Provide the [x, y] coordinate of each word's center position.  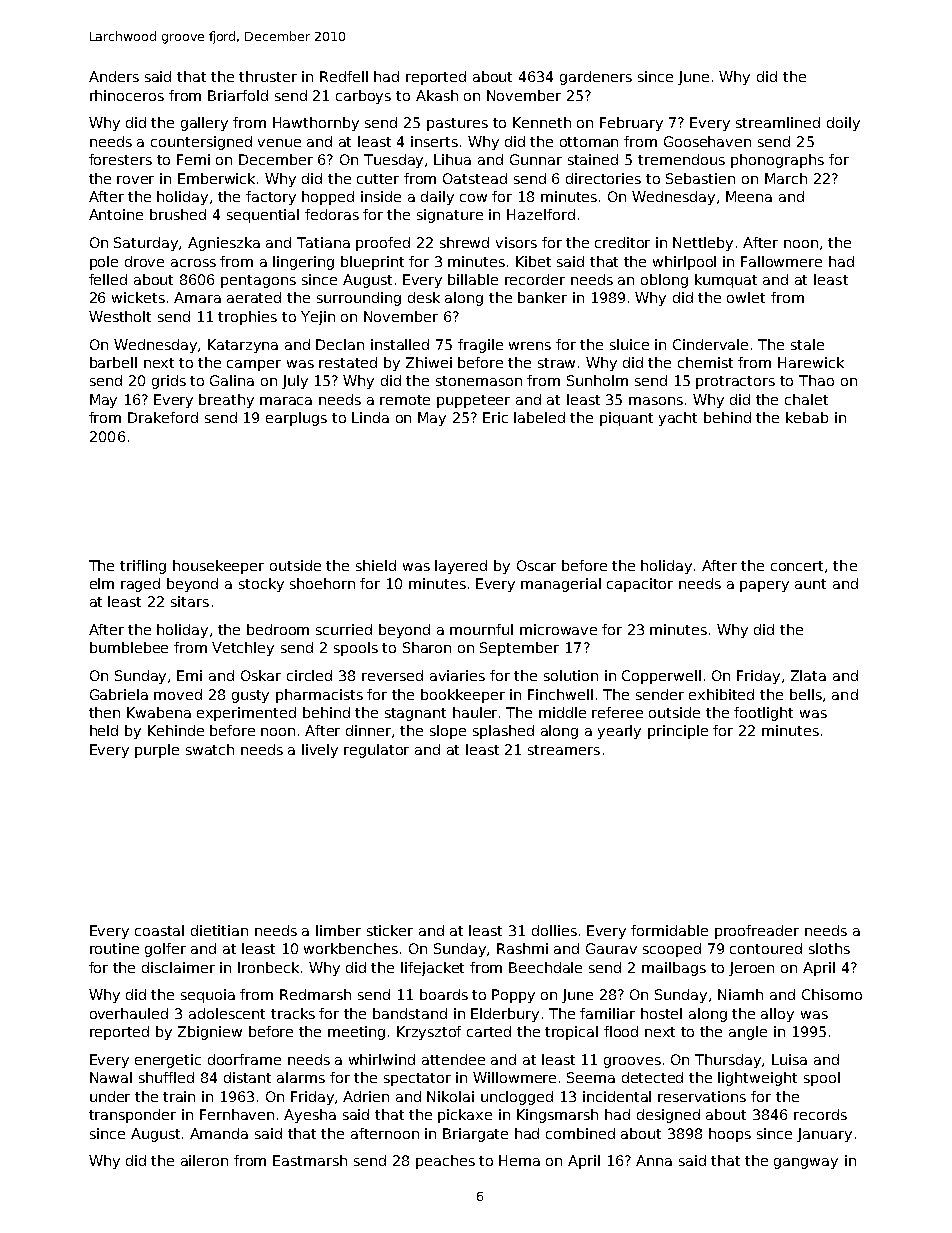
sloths [829, 948]
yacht [678, 419]
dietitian [219, 930]
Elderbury [505, 1015]
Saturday [147, 244]
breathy [226, 401]
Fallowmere [781, 261]
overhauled [129, 1013]
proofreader [757, 932]
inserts [434, 141]
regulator [376, 751]
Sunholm [597, 380]
